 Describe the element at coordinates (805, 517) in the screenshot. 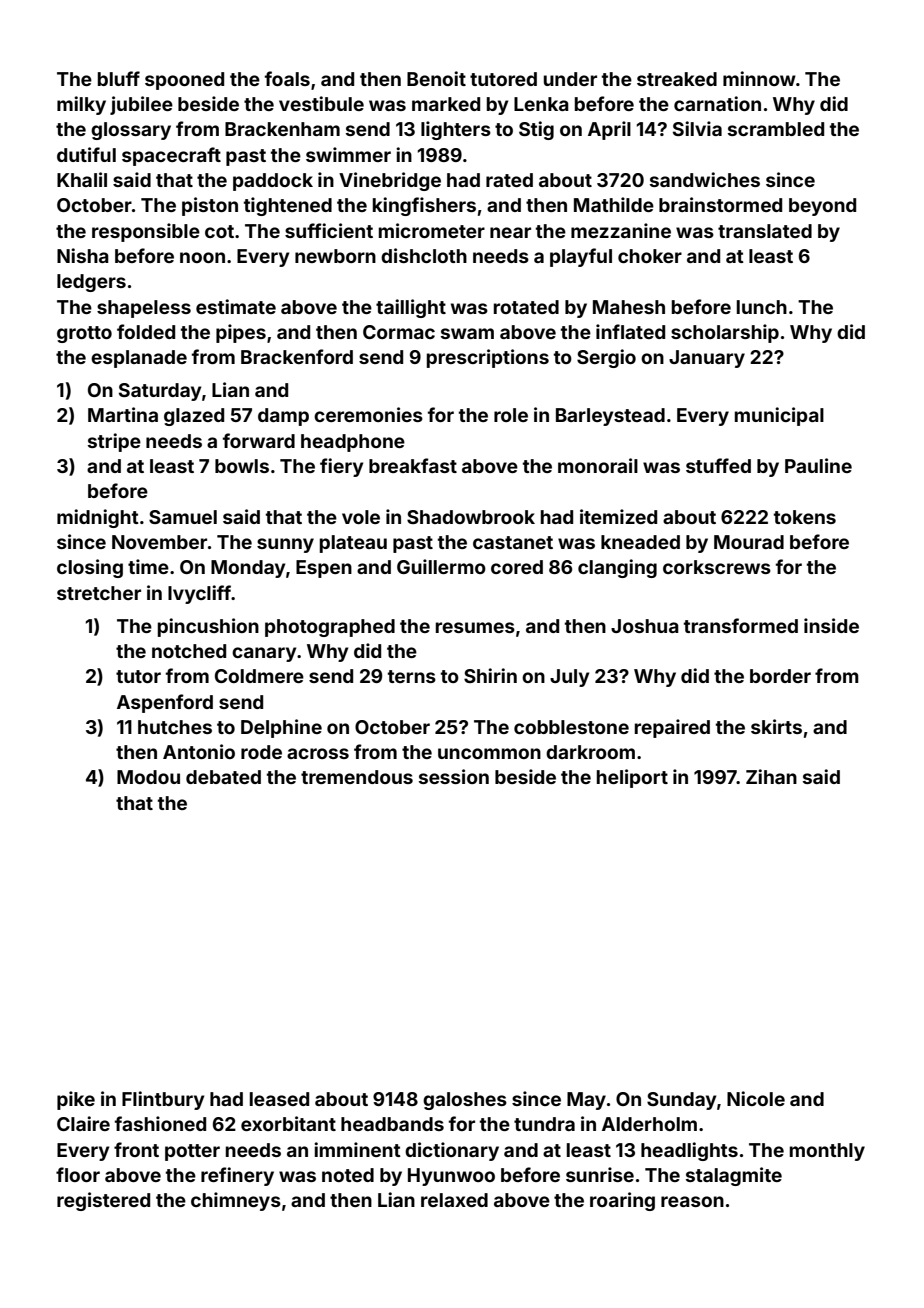

I see `tokens` at that location.
